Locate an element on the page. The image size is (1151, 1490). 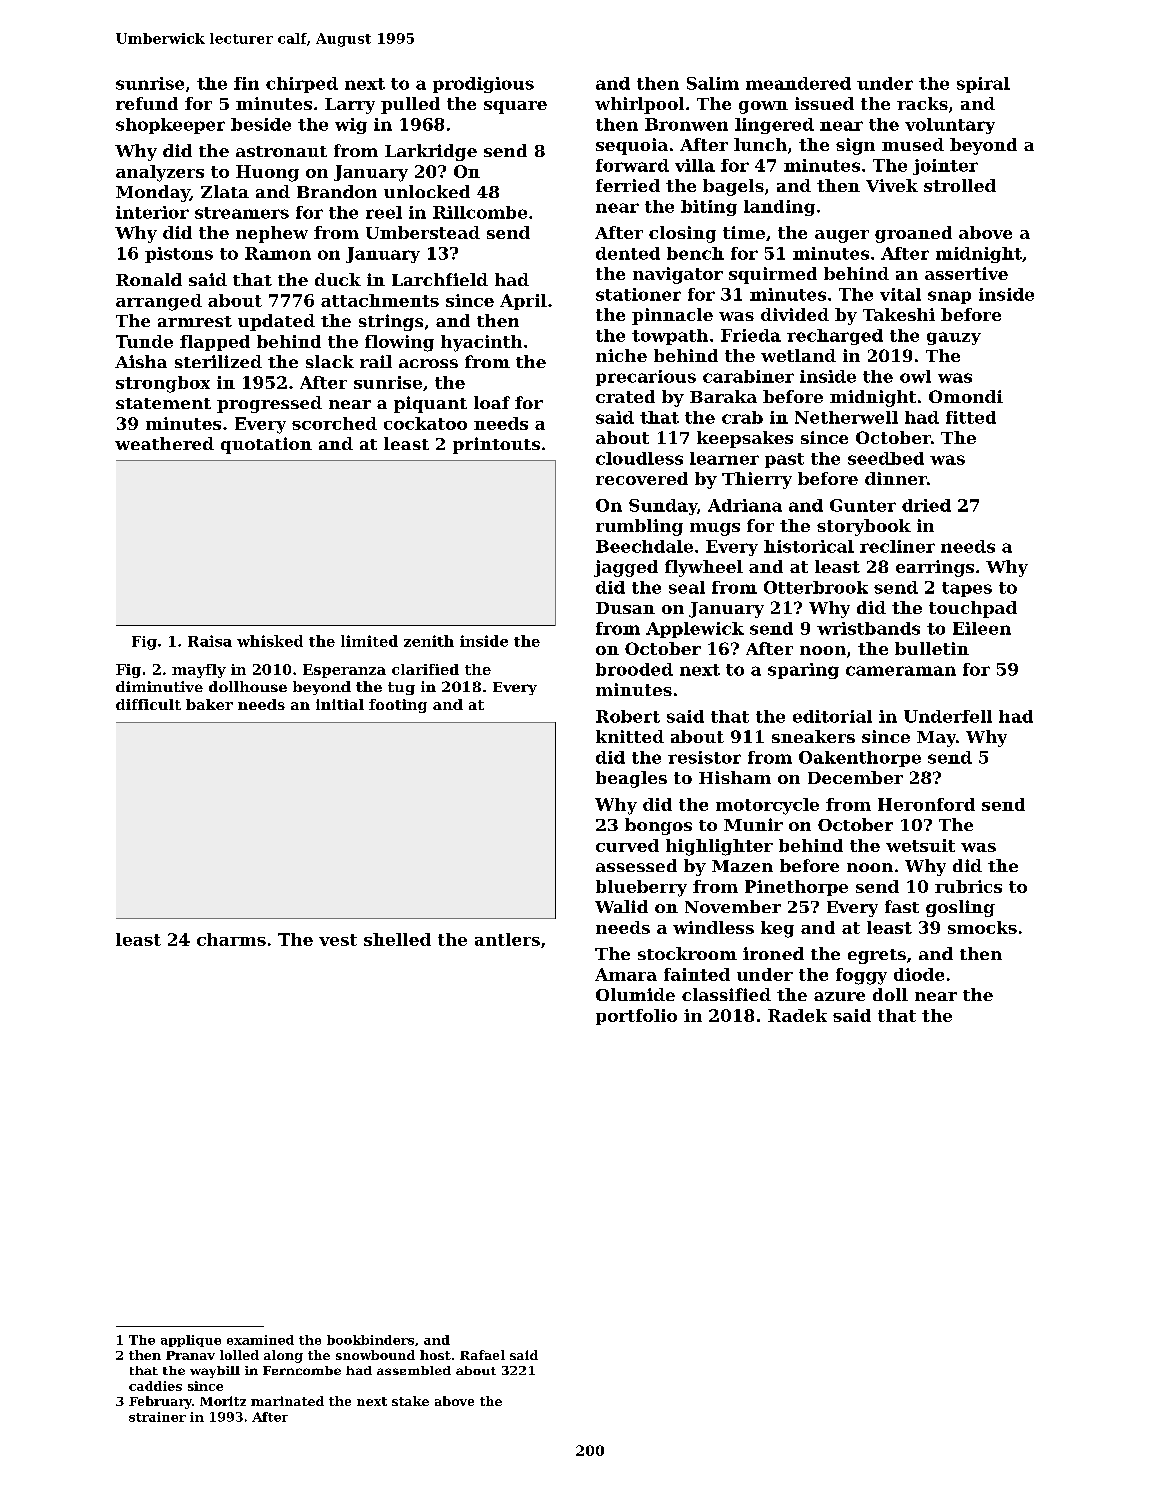
whisked is located at coordinates (270, 641).
